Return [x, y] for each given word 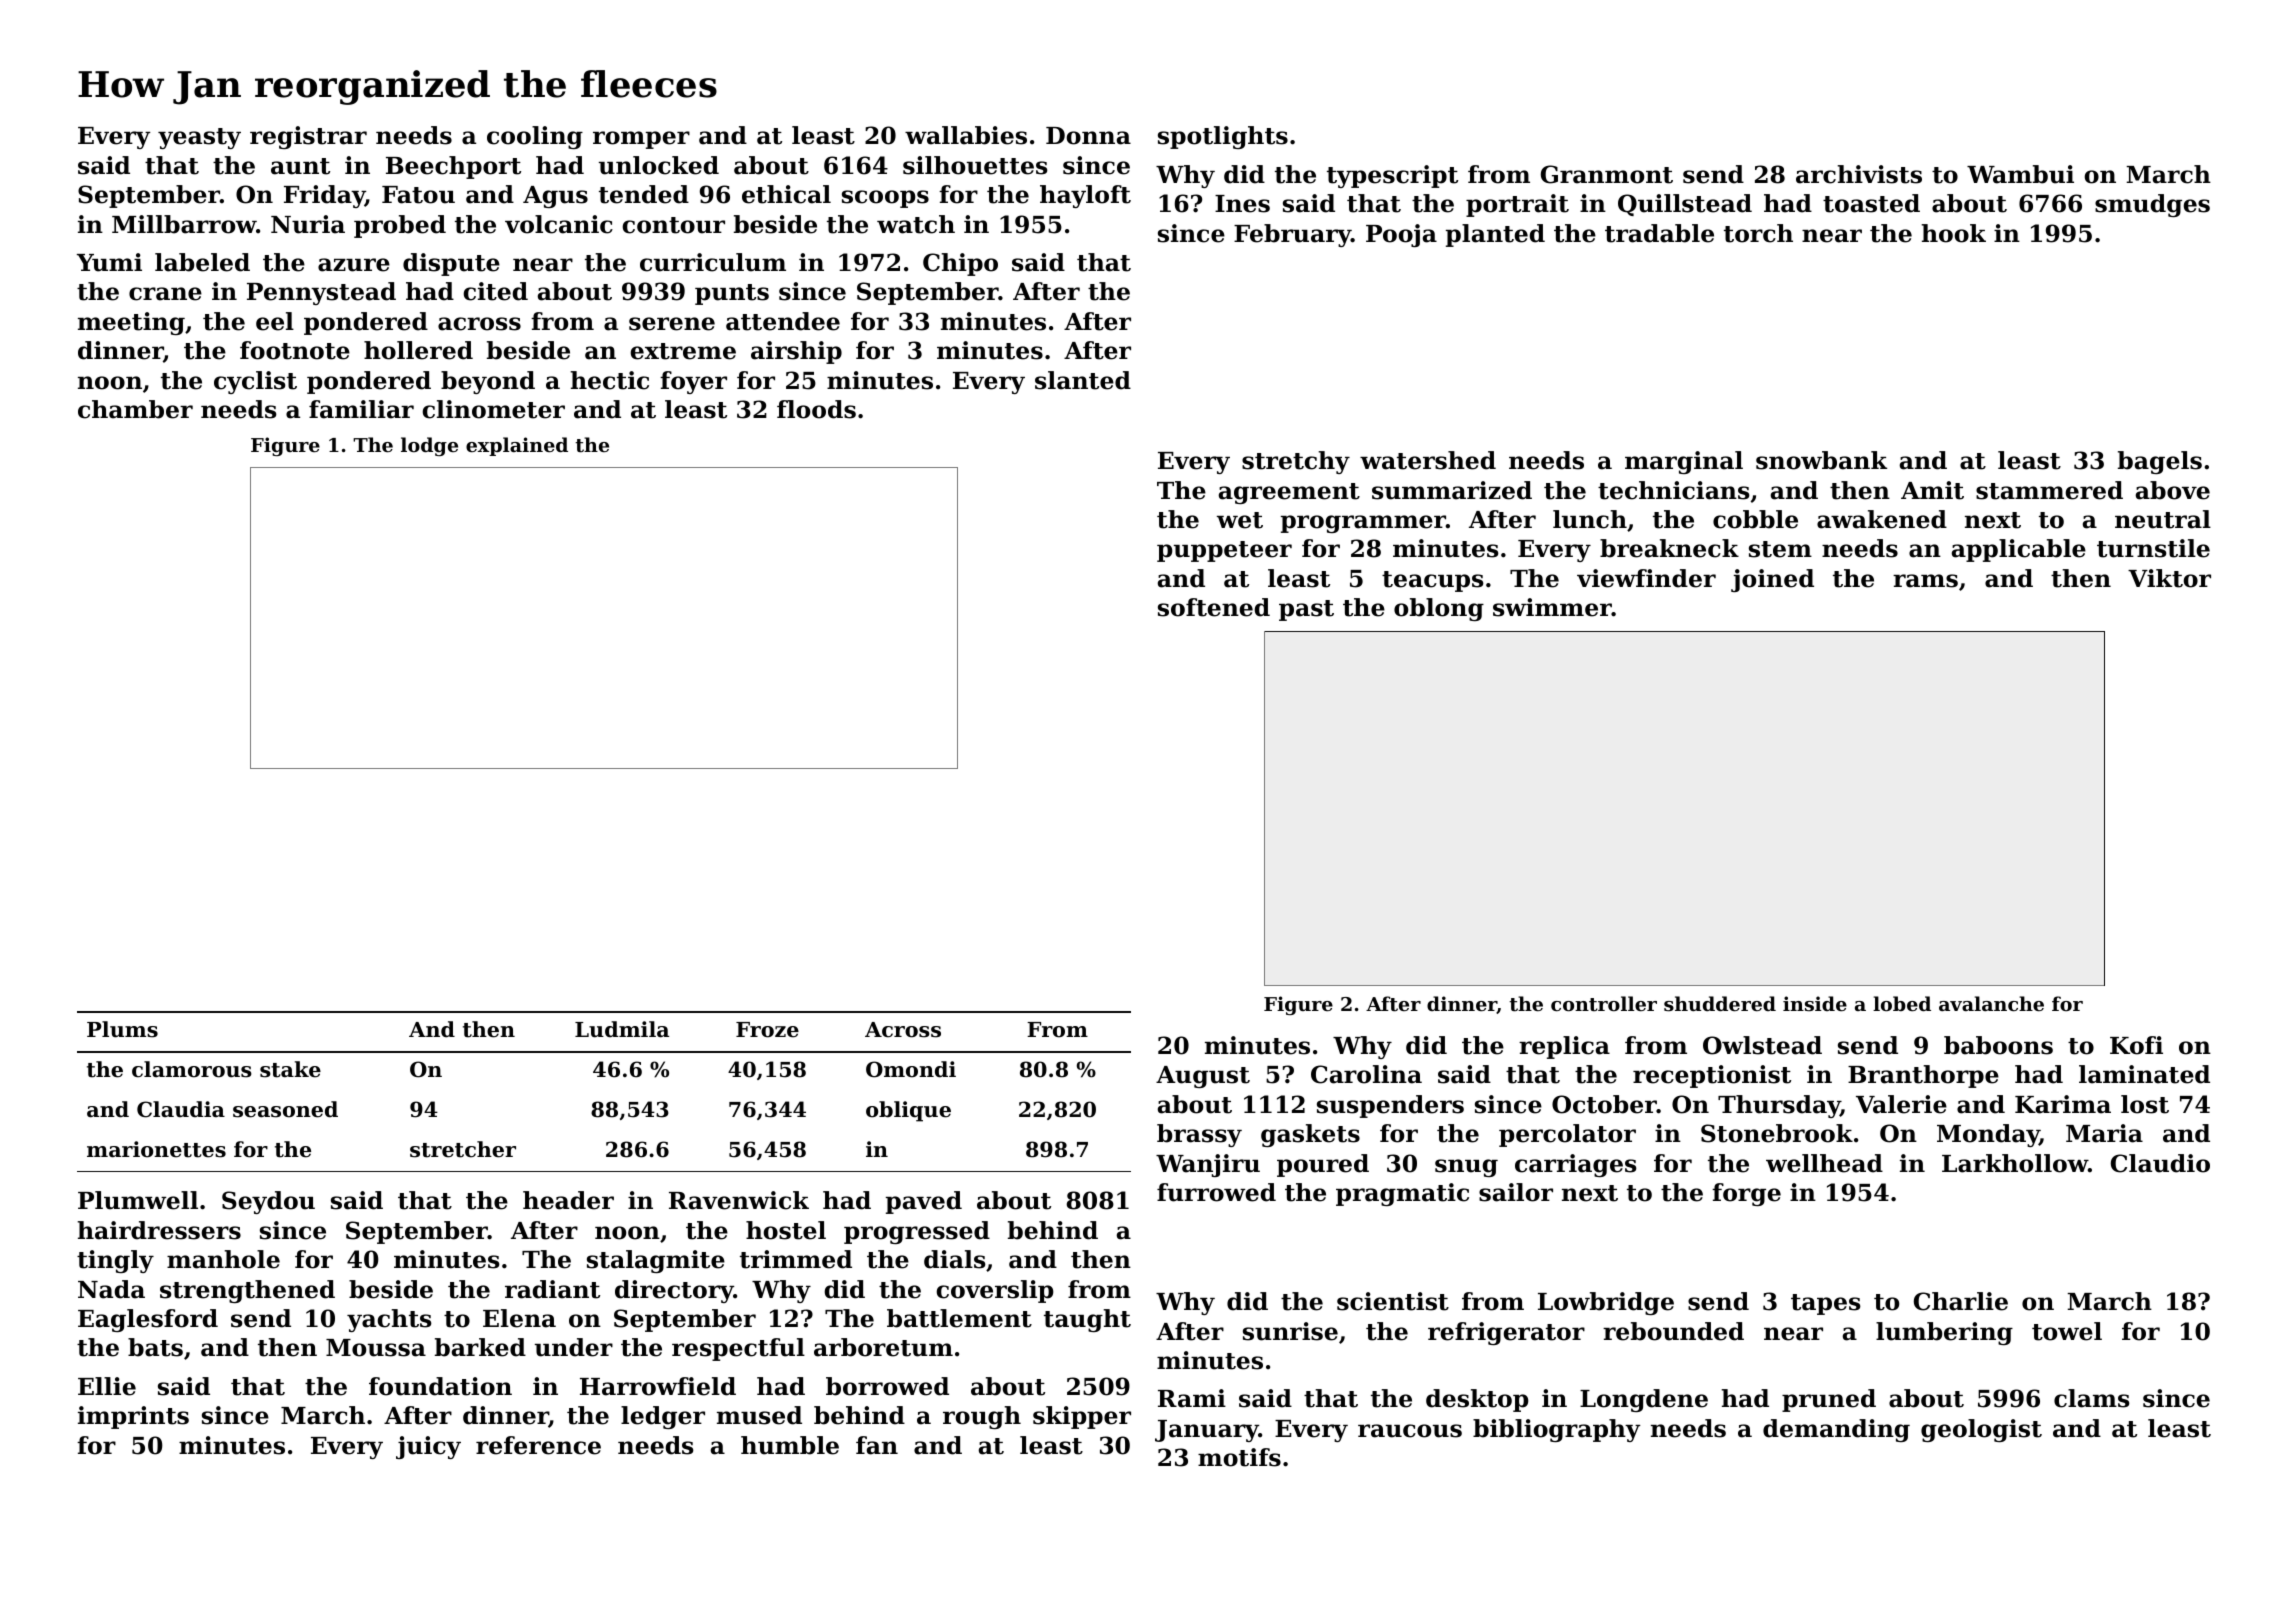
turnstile [2153, 548]
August [1203, 1077]
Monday [1988, 1135]
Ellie [107, 1386]
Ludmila [622, 1029]
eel [275, 321]
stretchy [1296, 462]
